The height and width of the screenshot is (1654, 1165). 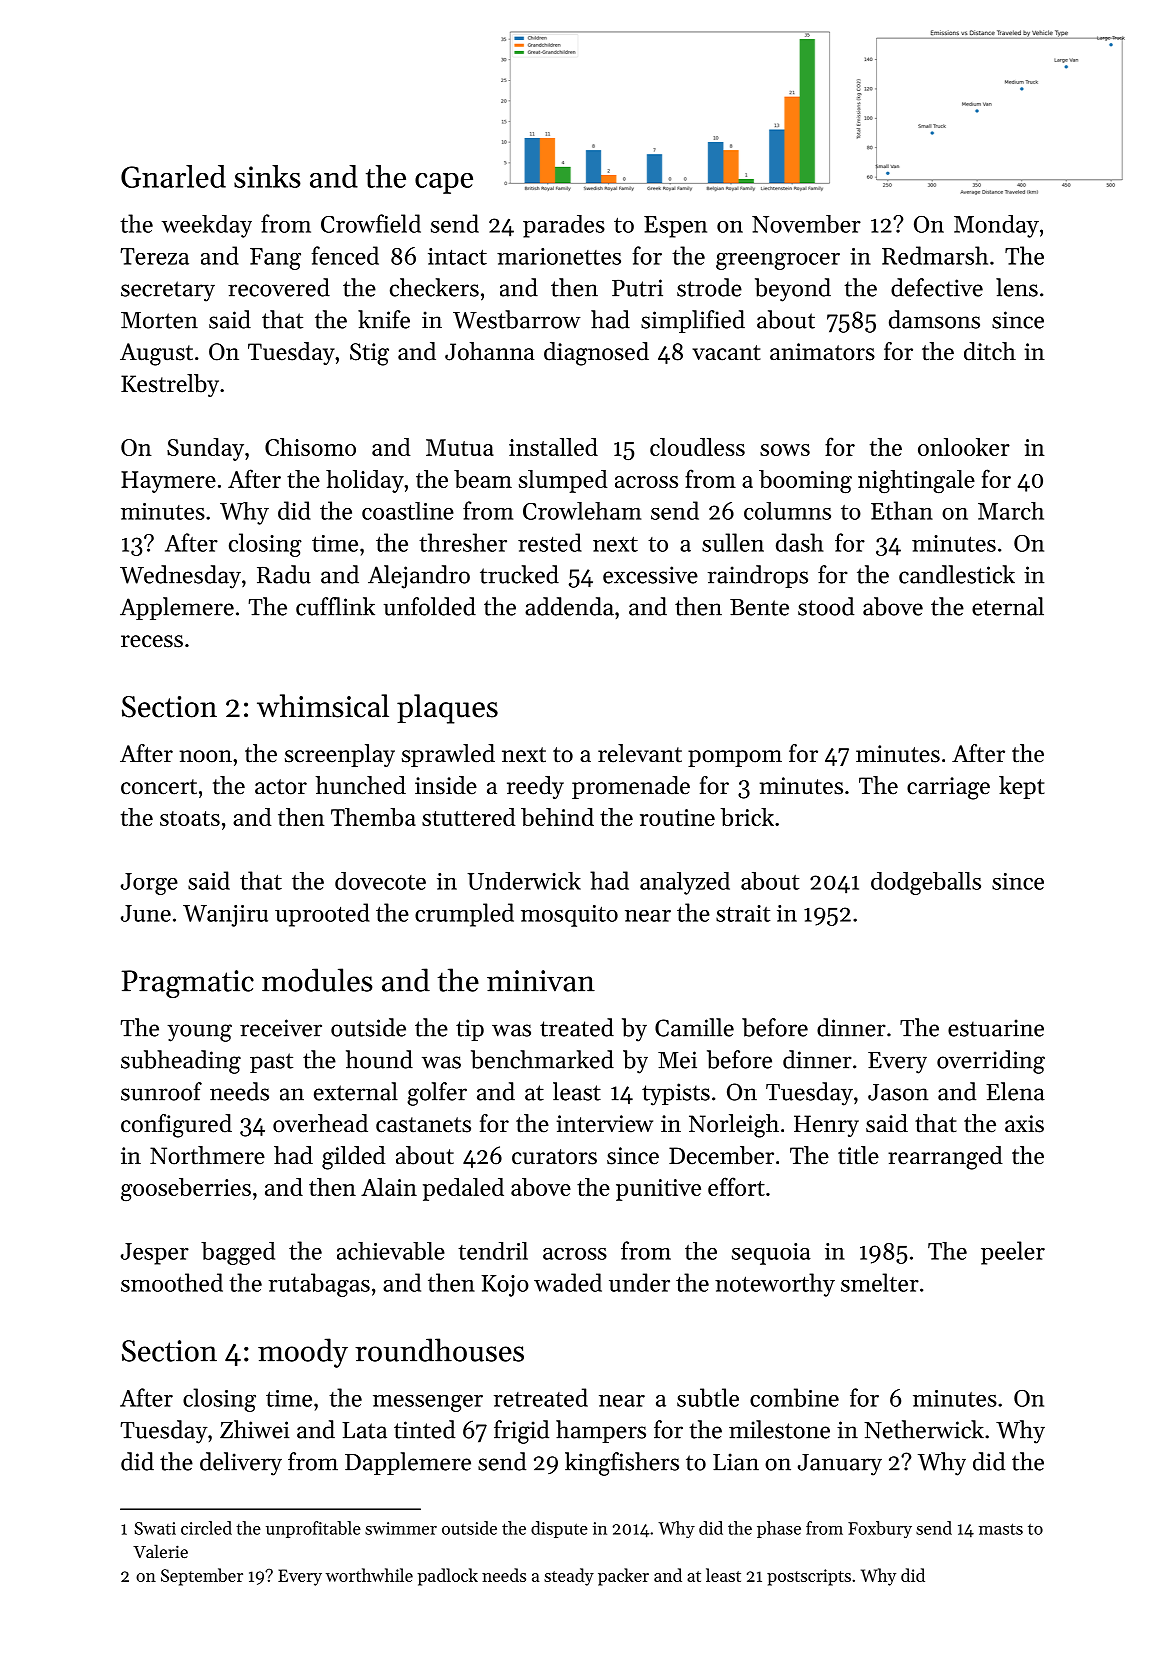 I want to click on secretary, so click(x=168, y=291).
